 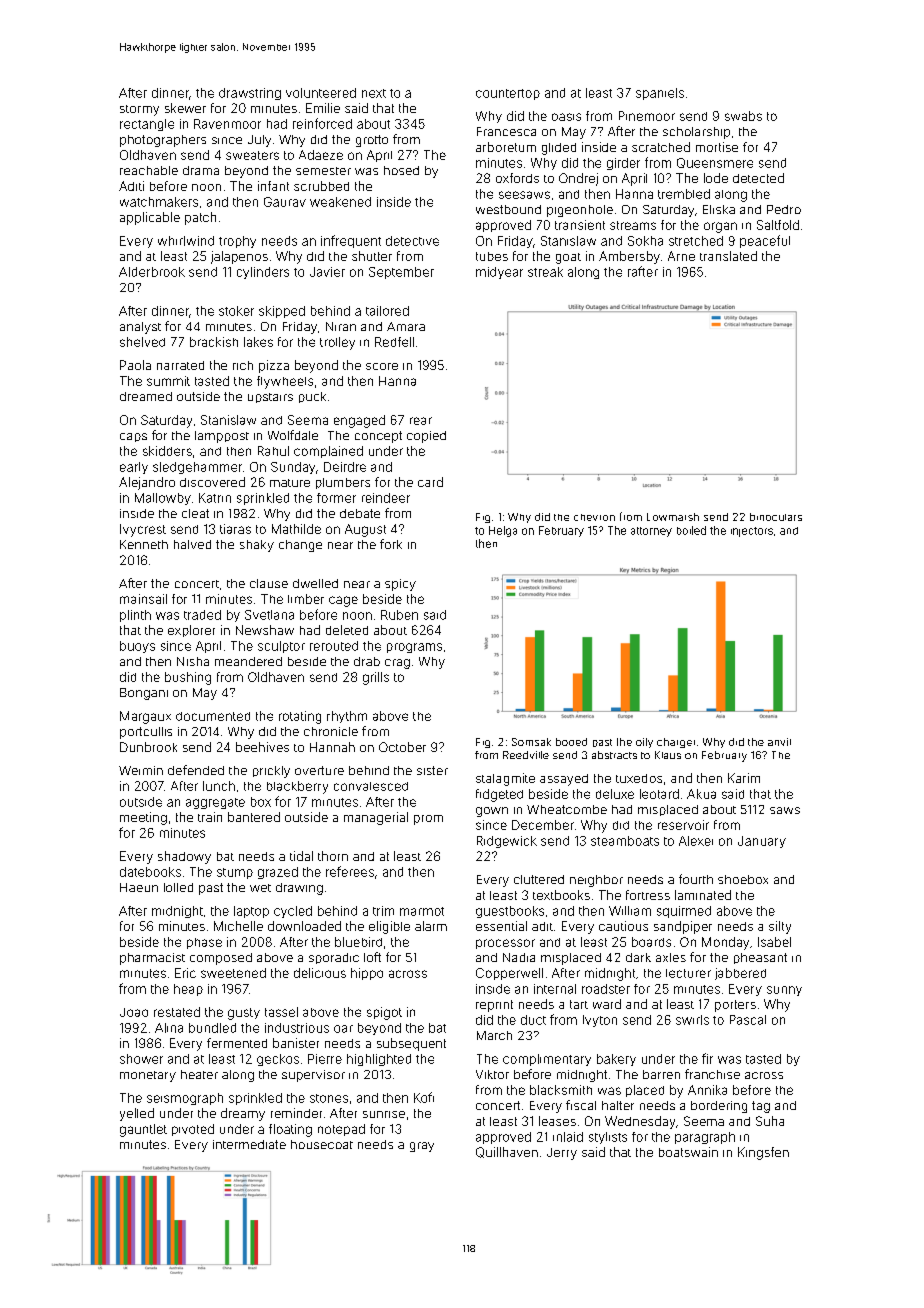 What do you see at coordinates (374, 93) in the screenshot?
I see `next` at bounding box center [374, 93].
